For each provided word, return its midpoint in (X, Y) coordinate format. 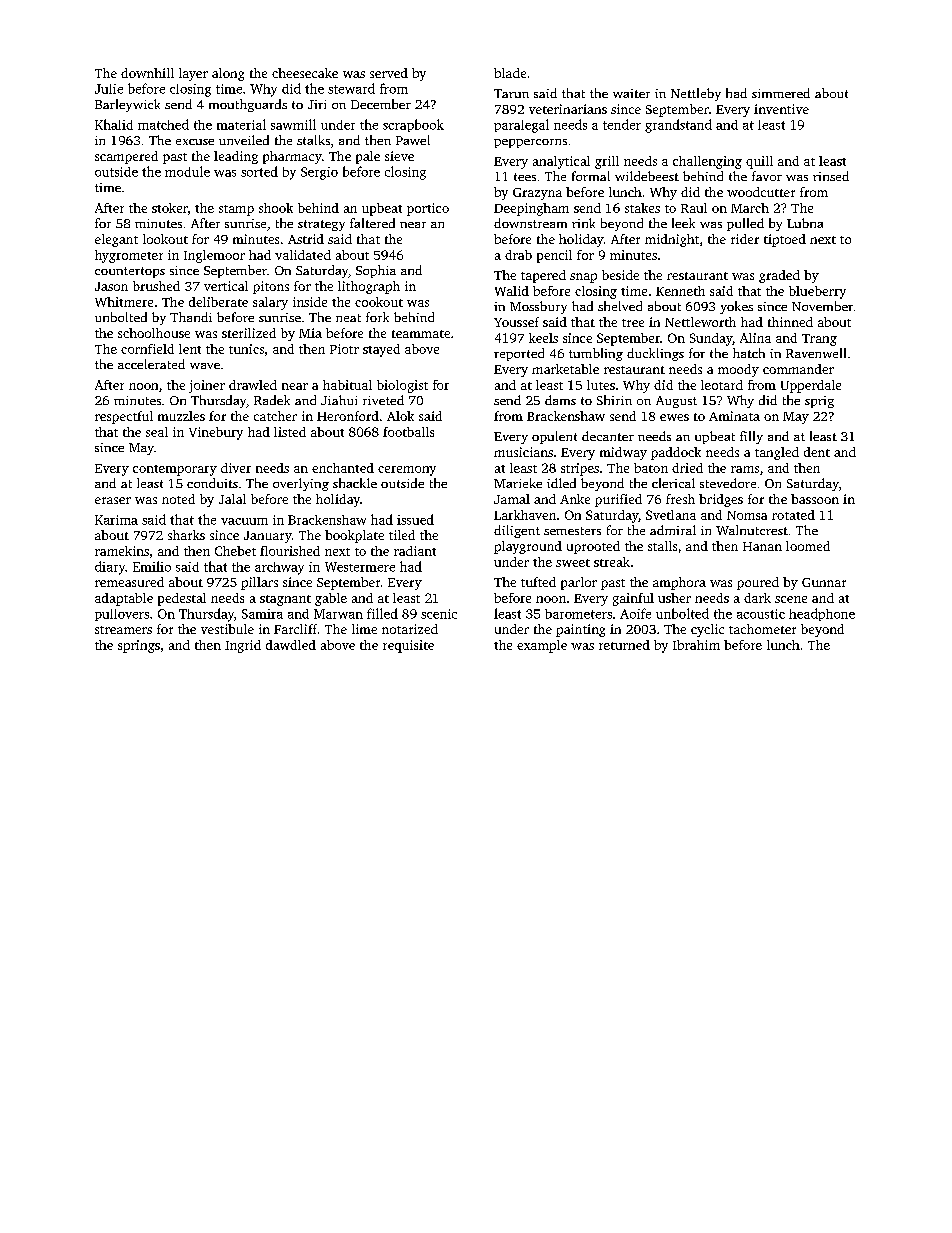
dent (817, 452)
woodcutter (761, 192)
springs (139, 646)
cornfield (147, 349)
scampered (126, 157)
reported (519, 354)
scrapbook (413, 125)
